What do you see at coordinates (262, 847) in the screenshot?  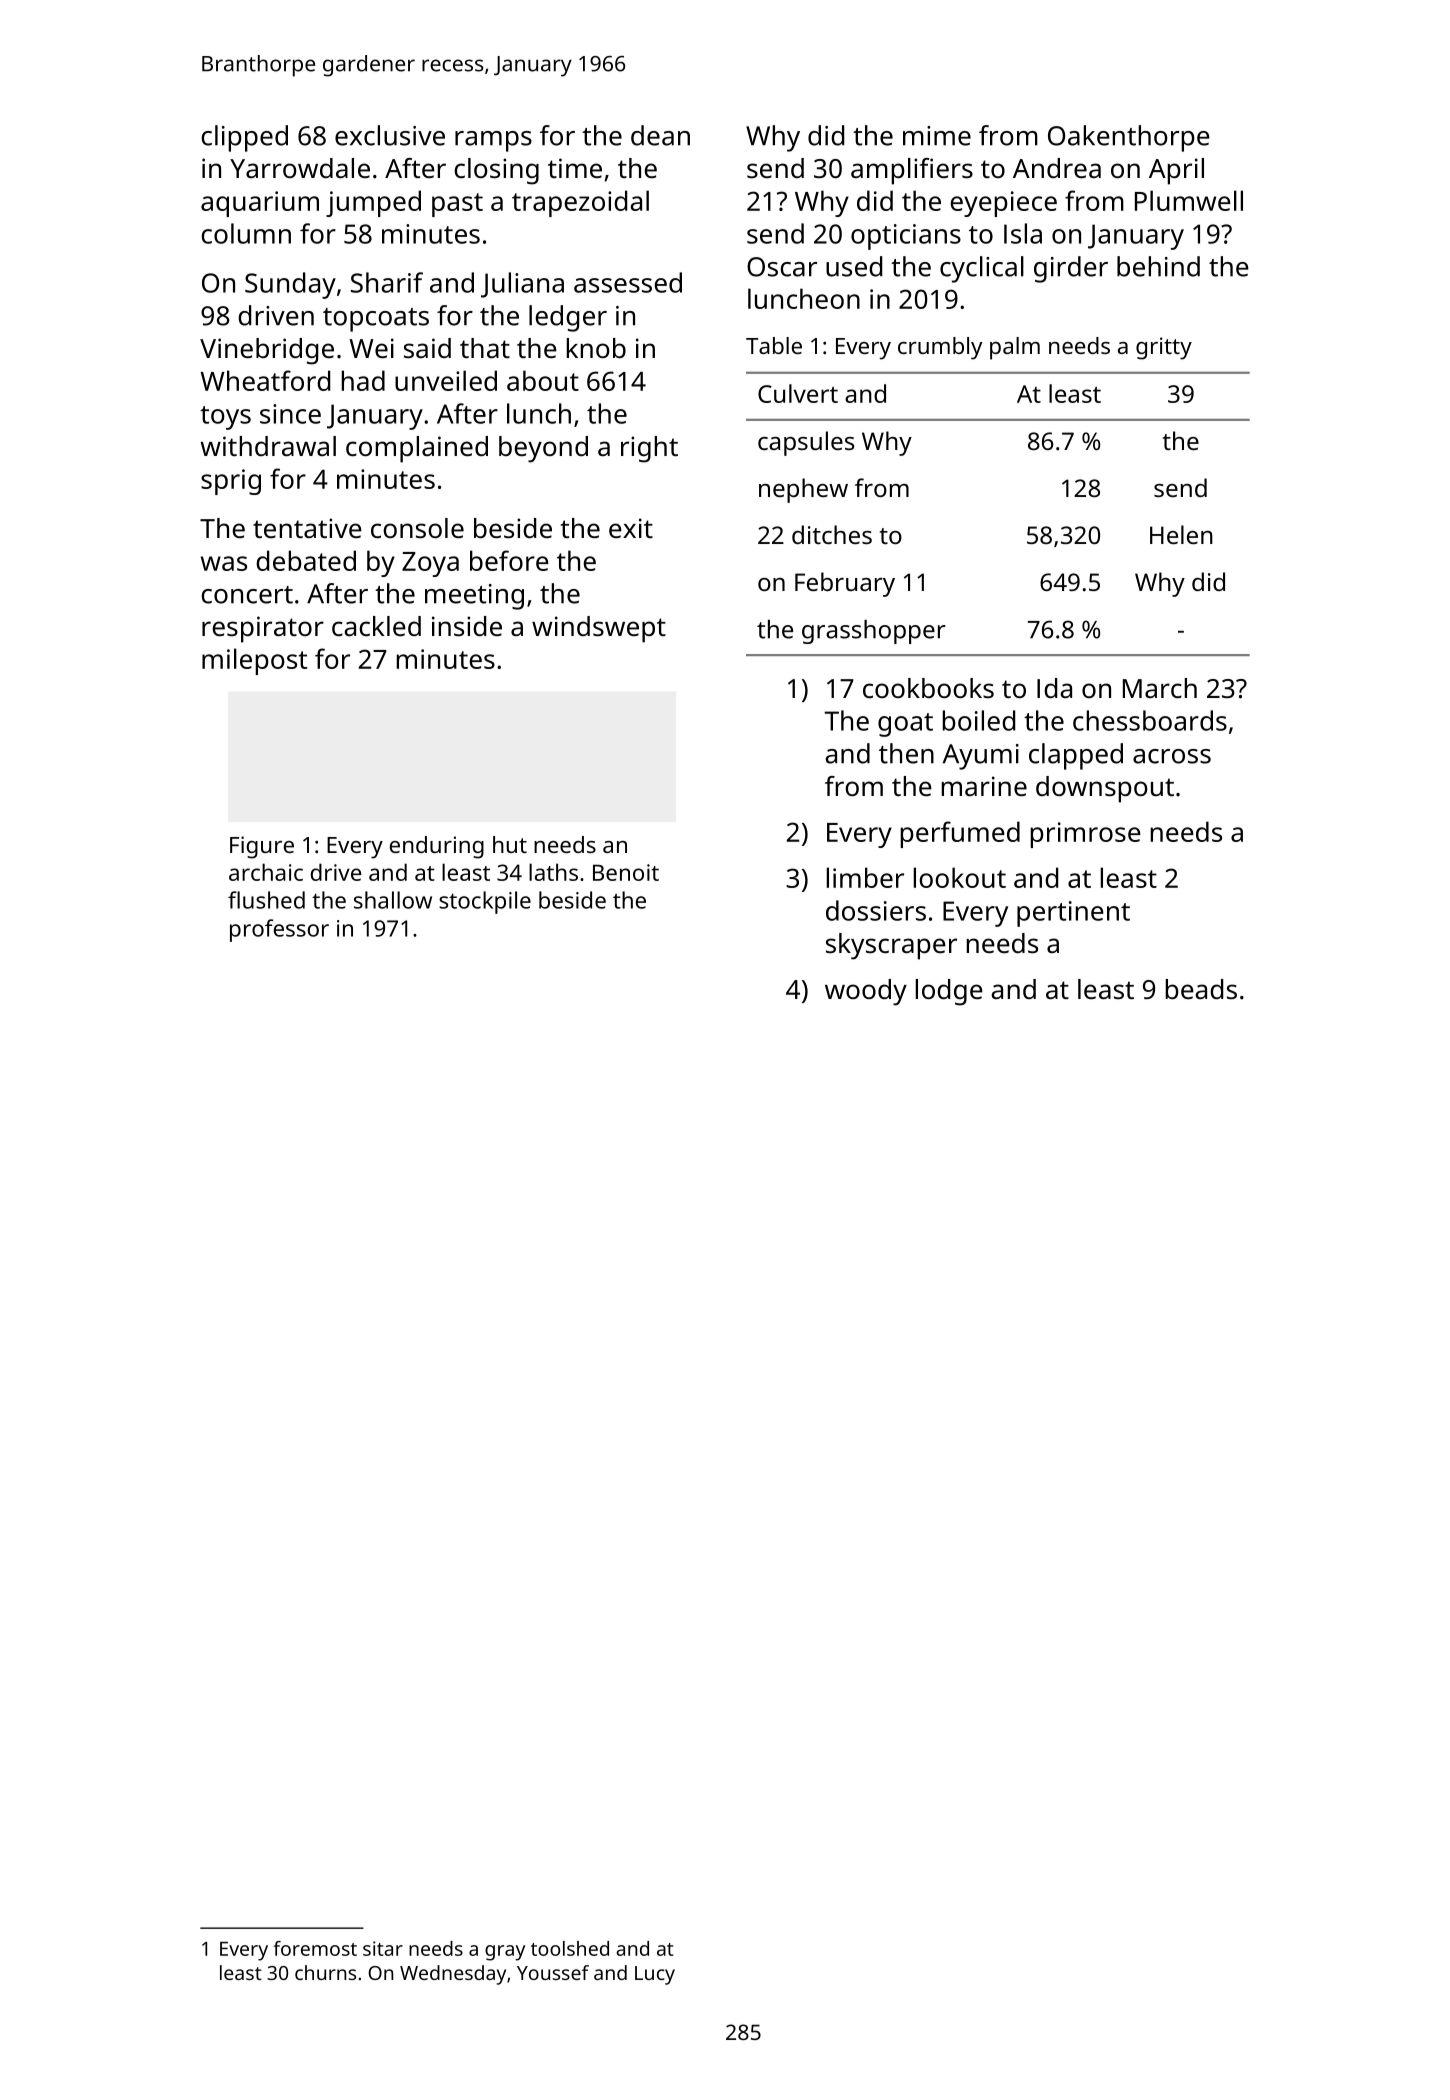 I see `Figure` at bounding box center [262, 847].
